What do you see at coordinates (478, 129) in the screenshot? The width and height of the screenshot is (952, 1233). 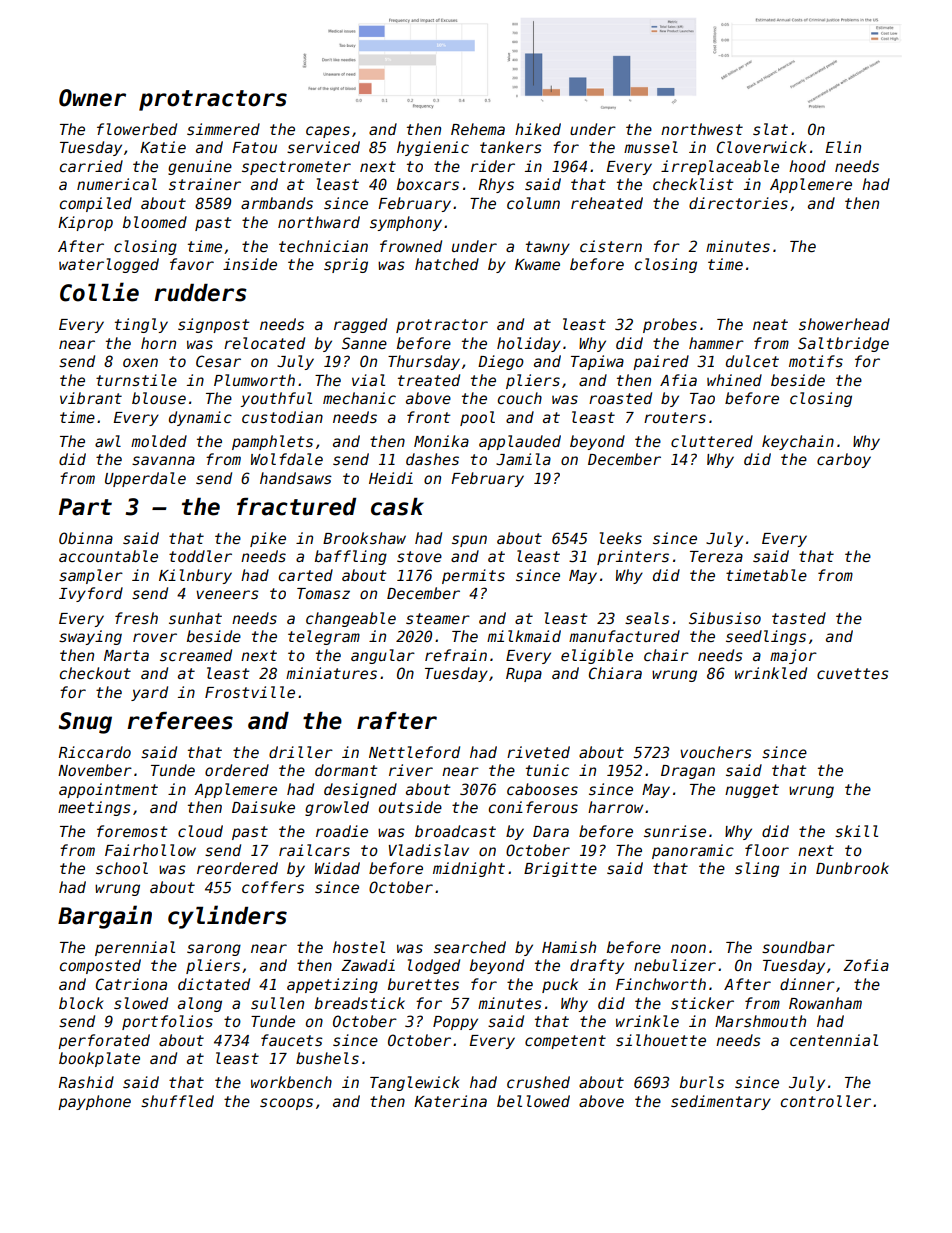 I see `Rehema` at bounding box center [478, 129].
